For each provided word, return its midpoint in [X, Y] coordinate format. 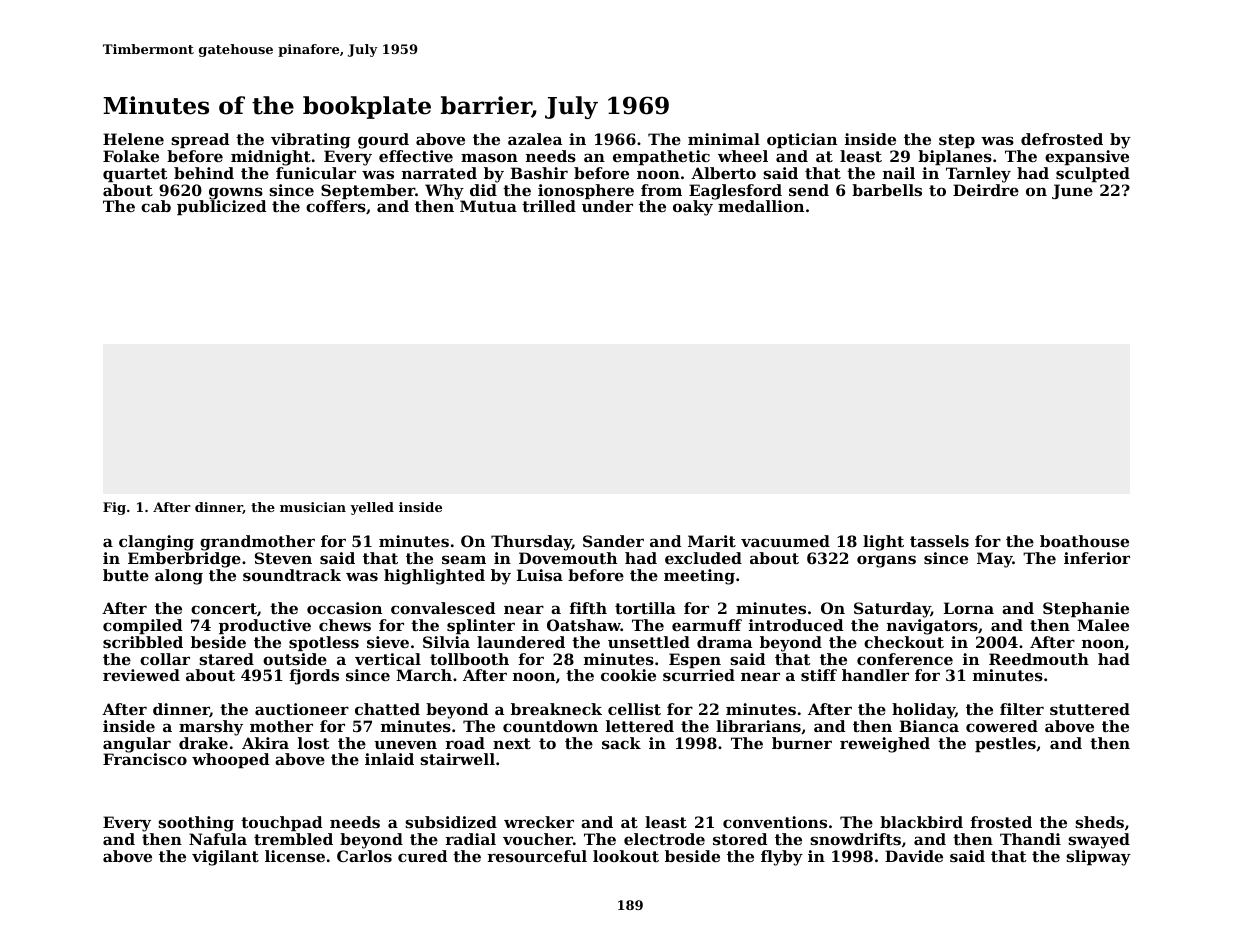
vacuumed [785, 541]
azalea [535, 139]
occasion [344, 608]
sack [621, 743]
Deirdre [986, 190]
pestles [1005, 744]
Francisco [145, 759]
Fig [114, 508]
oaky [693, 208]
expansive [1087, 157]
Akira [265, 743]
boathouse [1084, 541]
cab [156, 206]
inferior [1097, 558]
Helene [133, 139]
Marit [712, 541]
